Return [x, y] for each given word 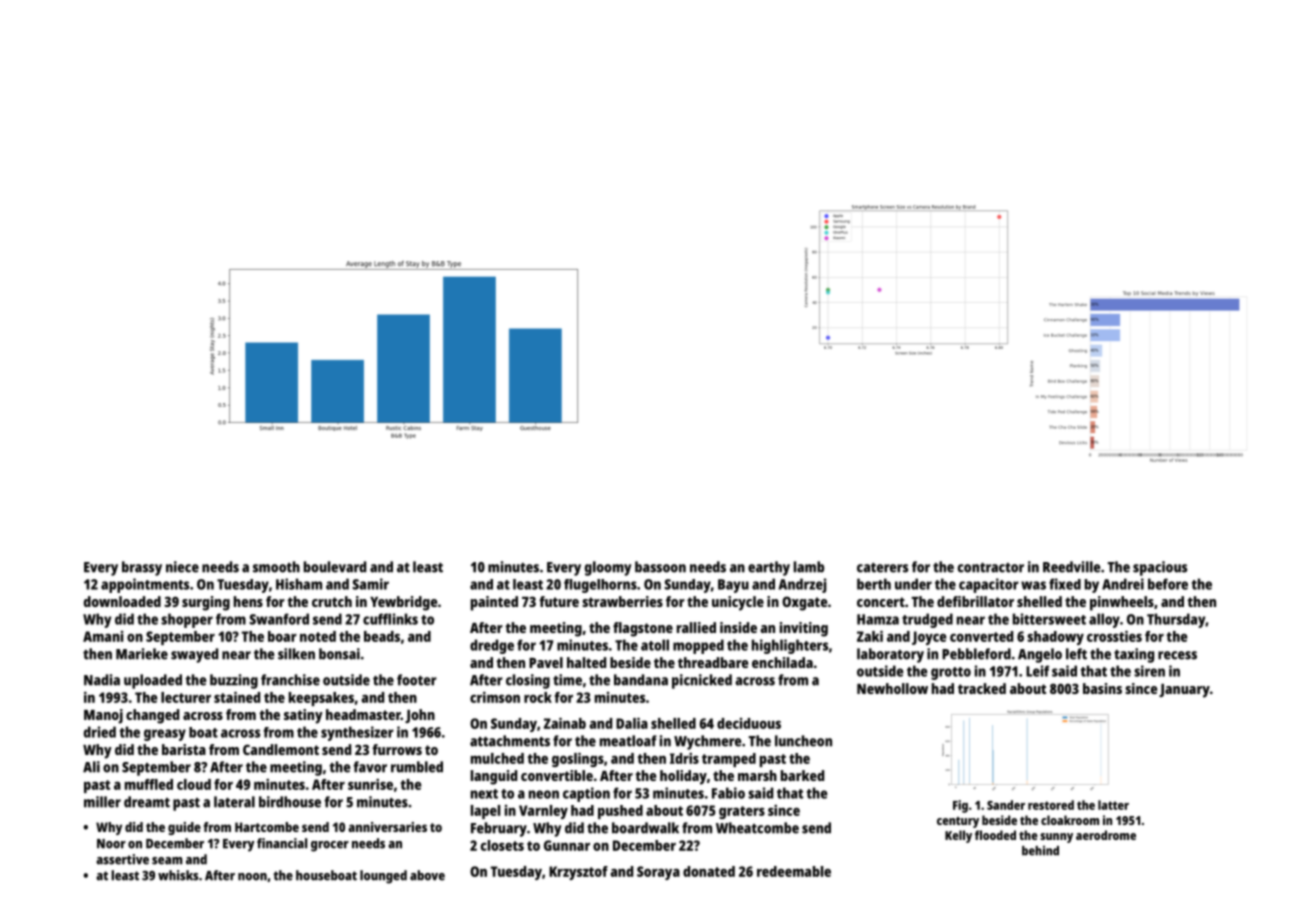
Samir [370, 584]
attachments [510, 741]
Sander [1006, 805]
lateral [234, 802]
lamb [809, 567]
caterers [882, 568]
